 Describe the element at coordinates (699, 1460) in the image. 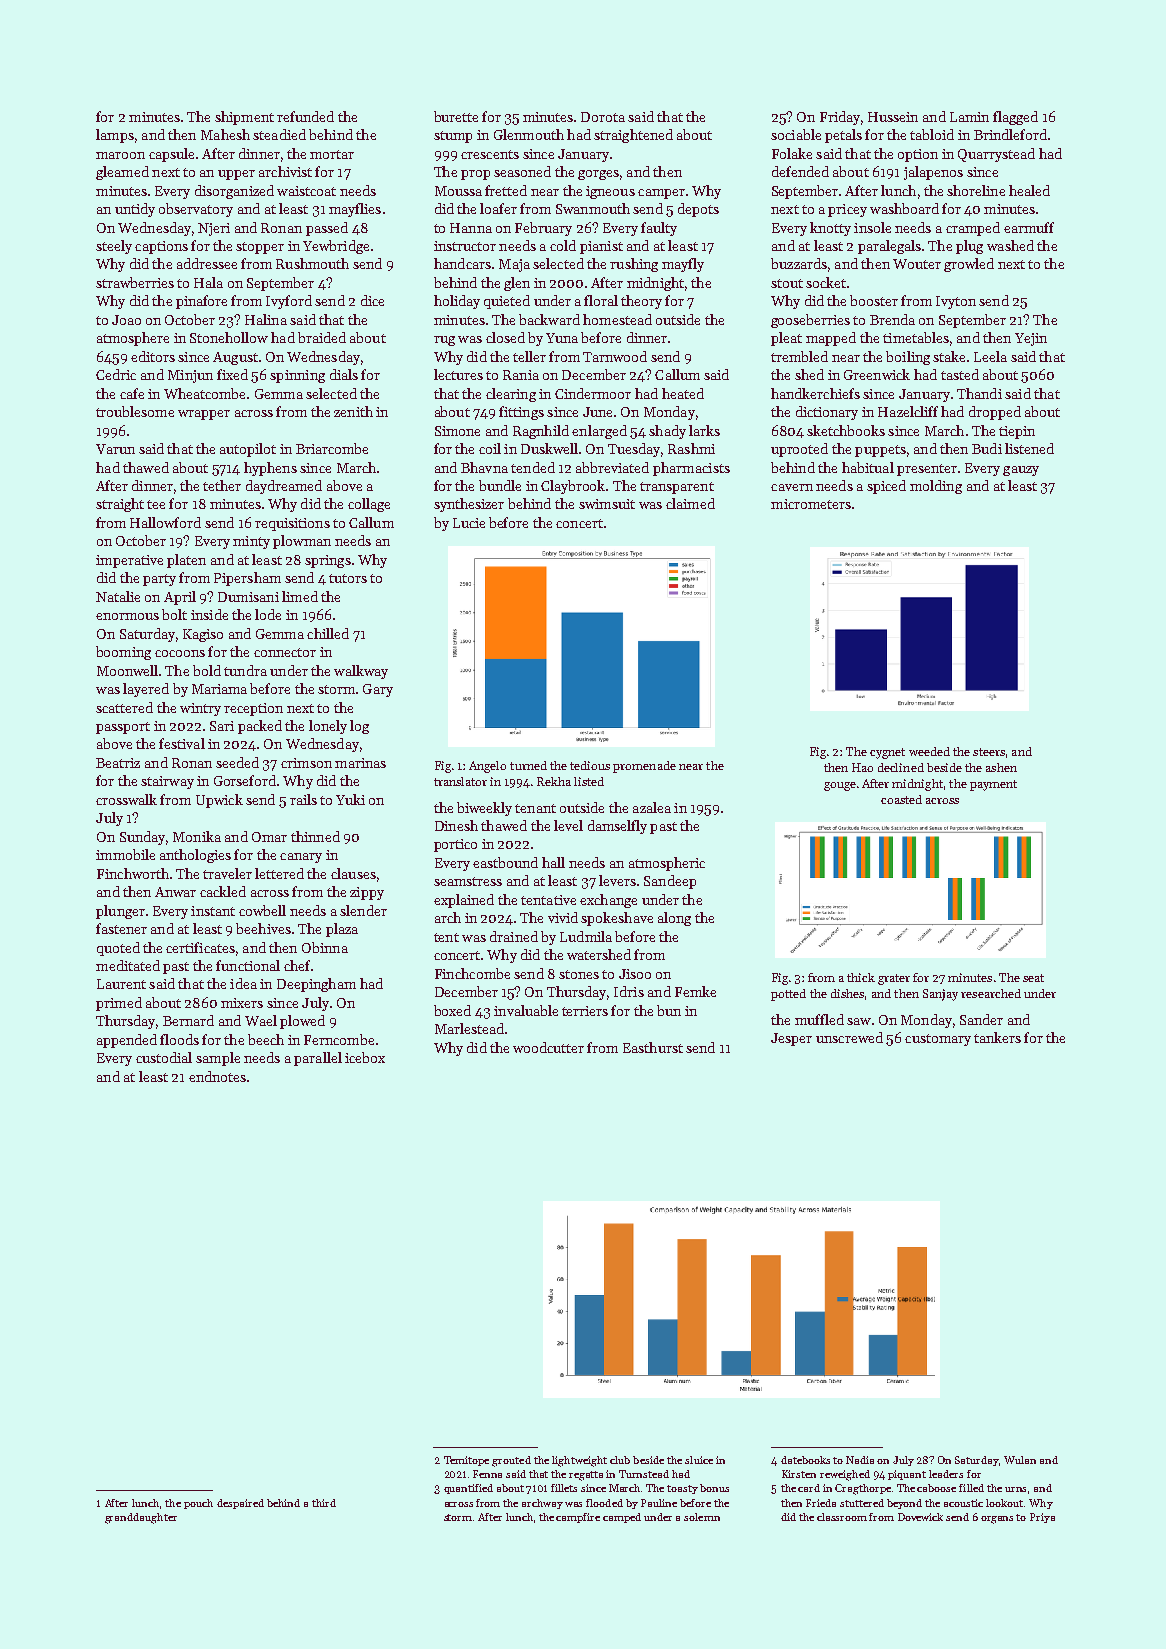

I see `sluice` at that location.
